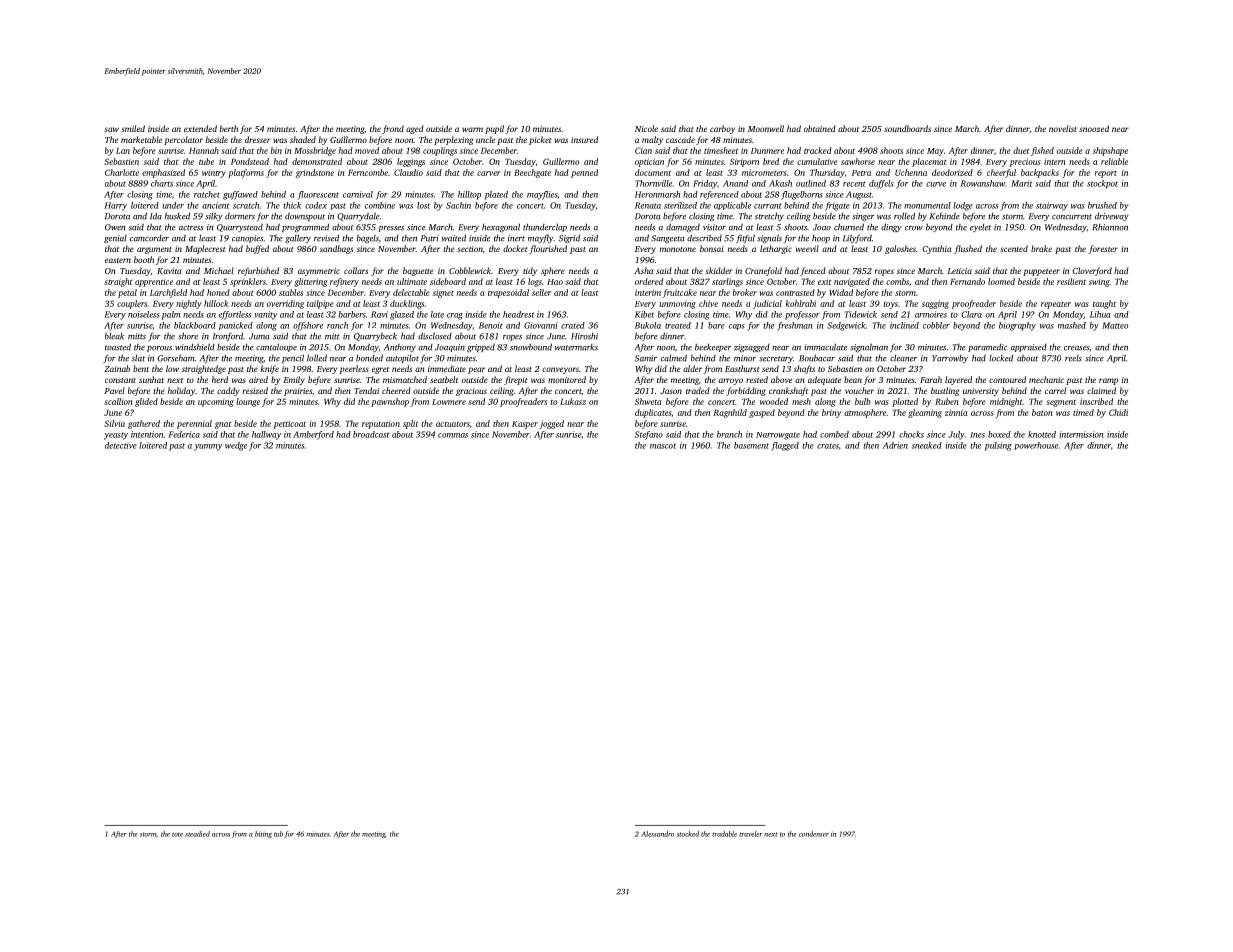 The image size is (1233, 952). Describe the element at coordinates (263, 834) in the screenshot. I see `biting` at that location.
